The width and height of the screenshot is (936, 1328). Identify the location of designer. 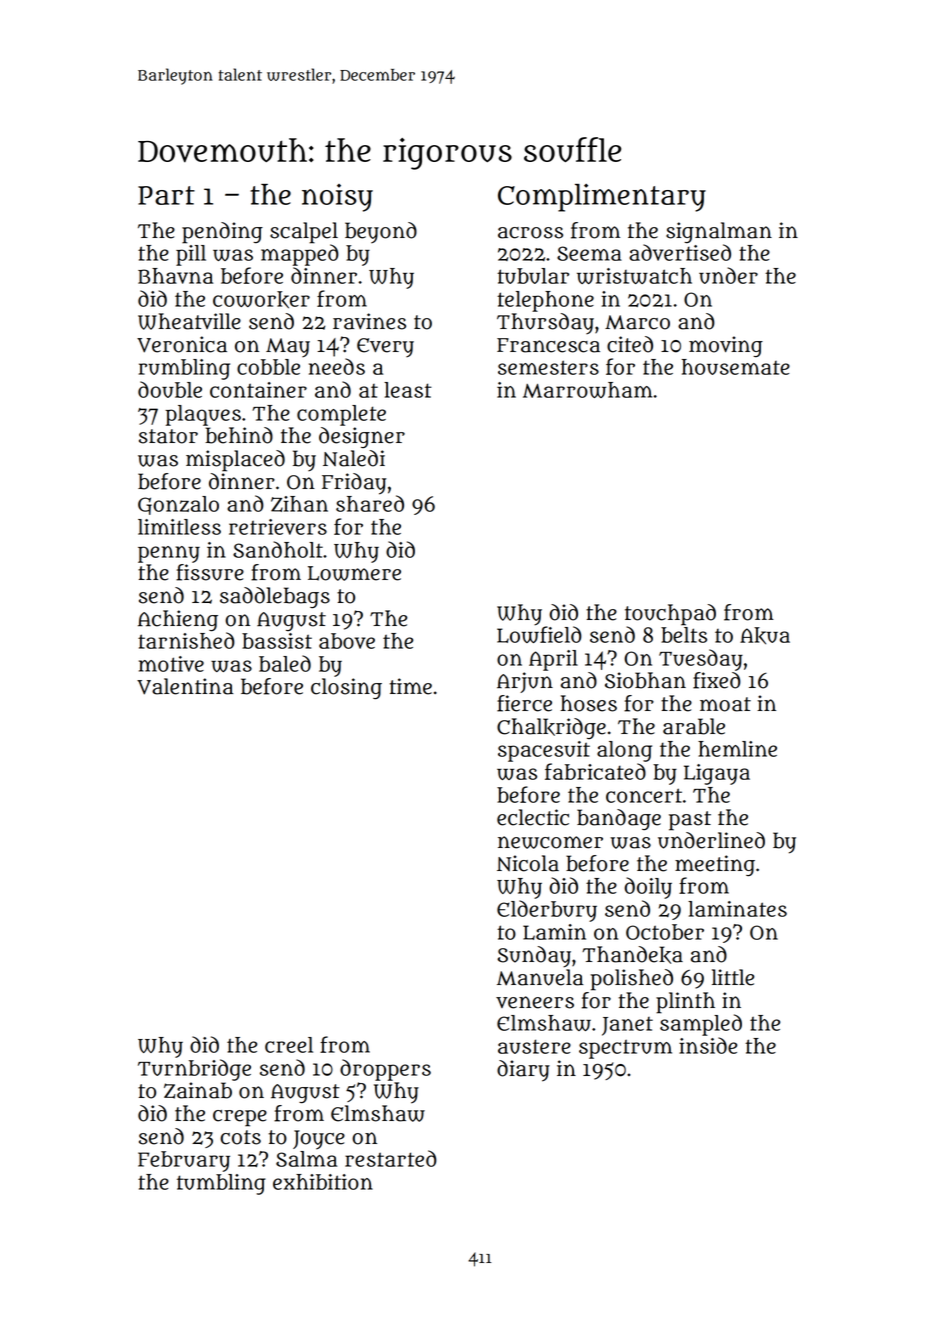
(362, 437).
